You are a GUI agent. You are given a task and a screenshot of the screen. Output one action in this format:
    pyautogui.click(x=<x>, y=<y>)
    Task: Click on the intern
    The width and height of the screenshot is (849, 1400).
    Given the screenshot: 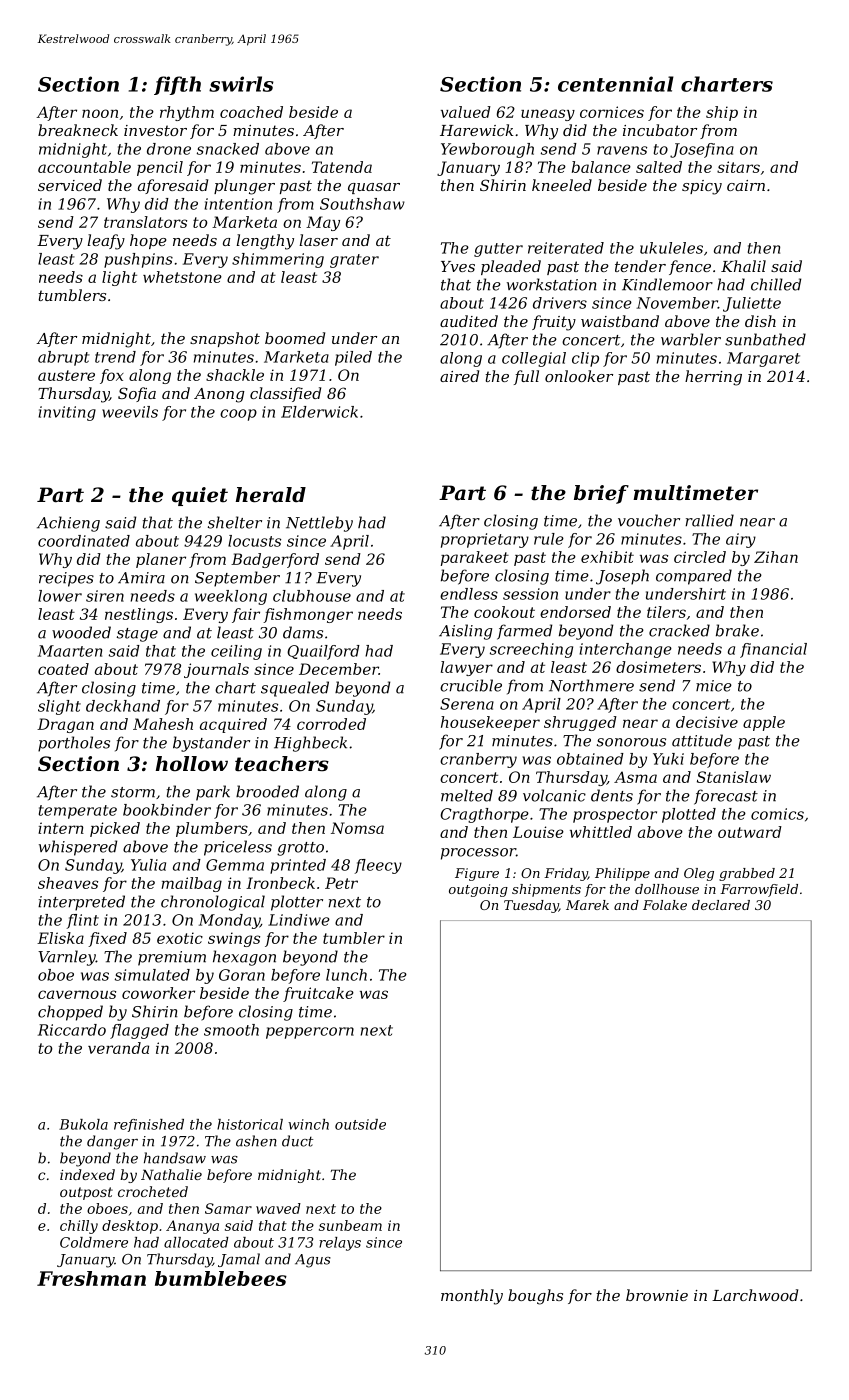 What is the action you would take?
    pyautogui.click(x=61, y=828)
